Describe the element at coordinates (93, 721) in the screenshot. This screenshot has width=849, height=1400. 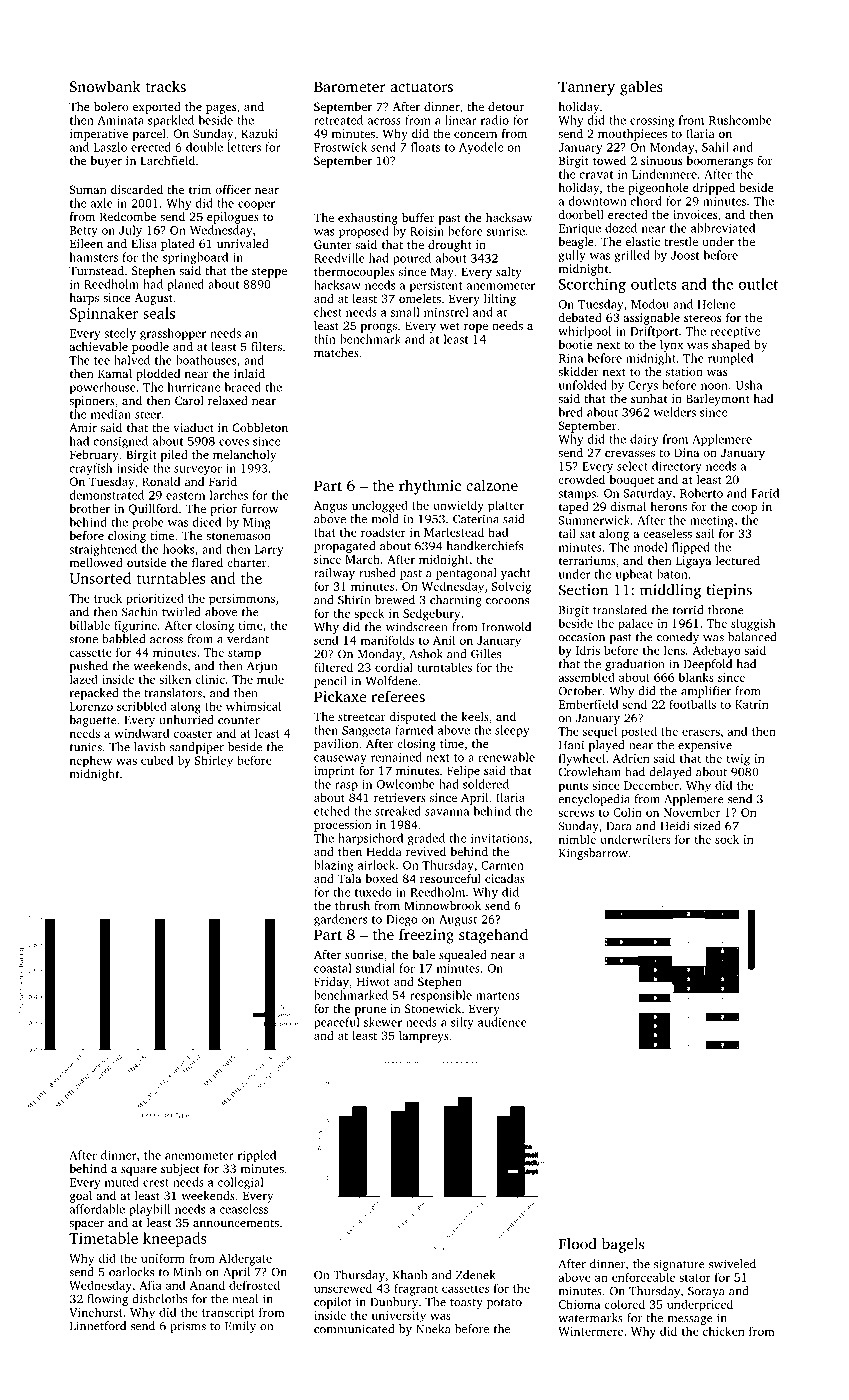
I see `baguette` at that location.
